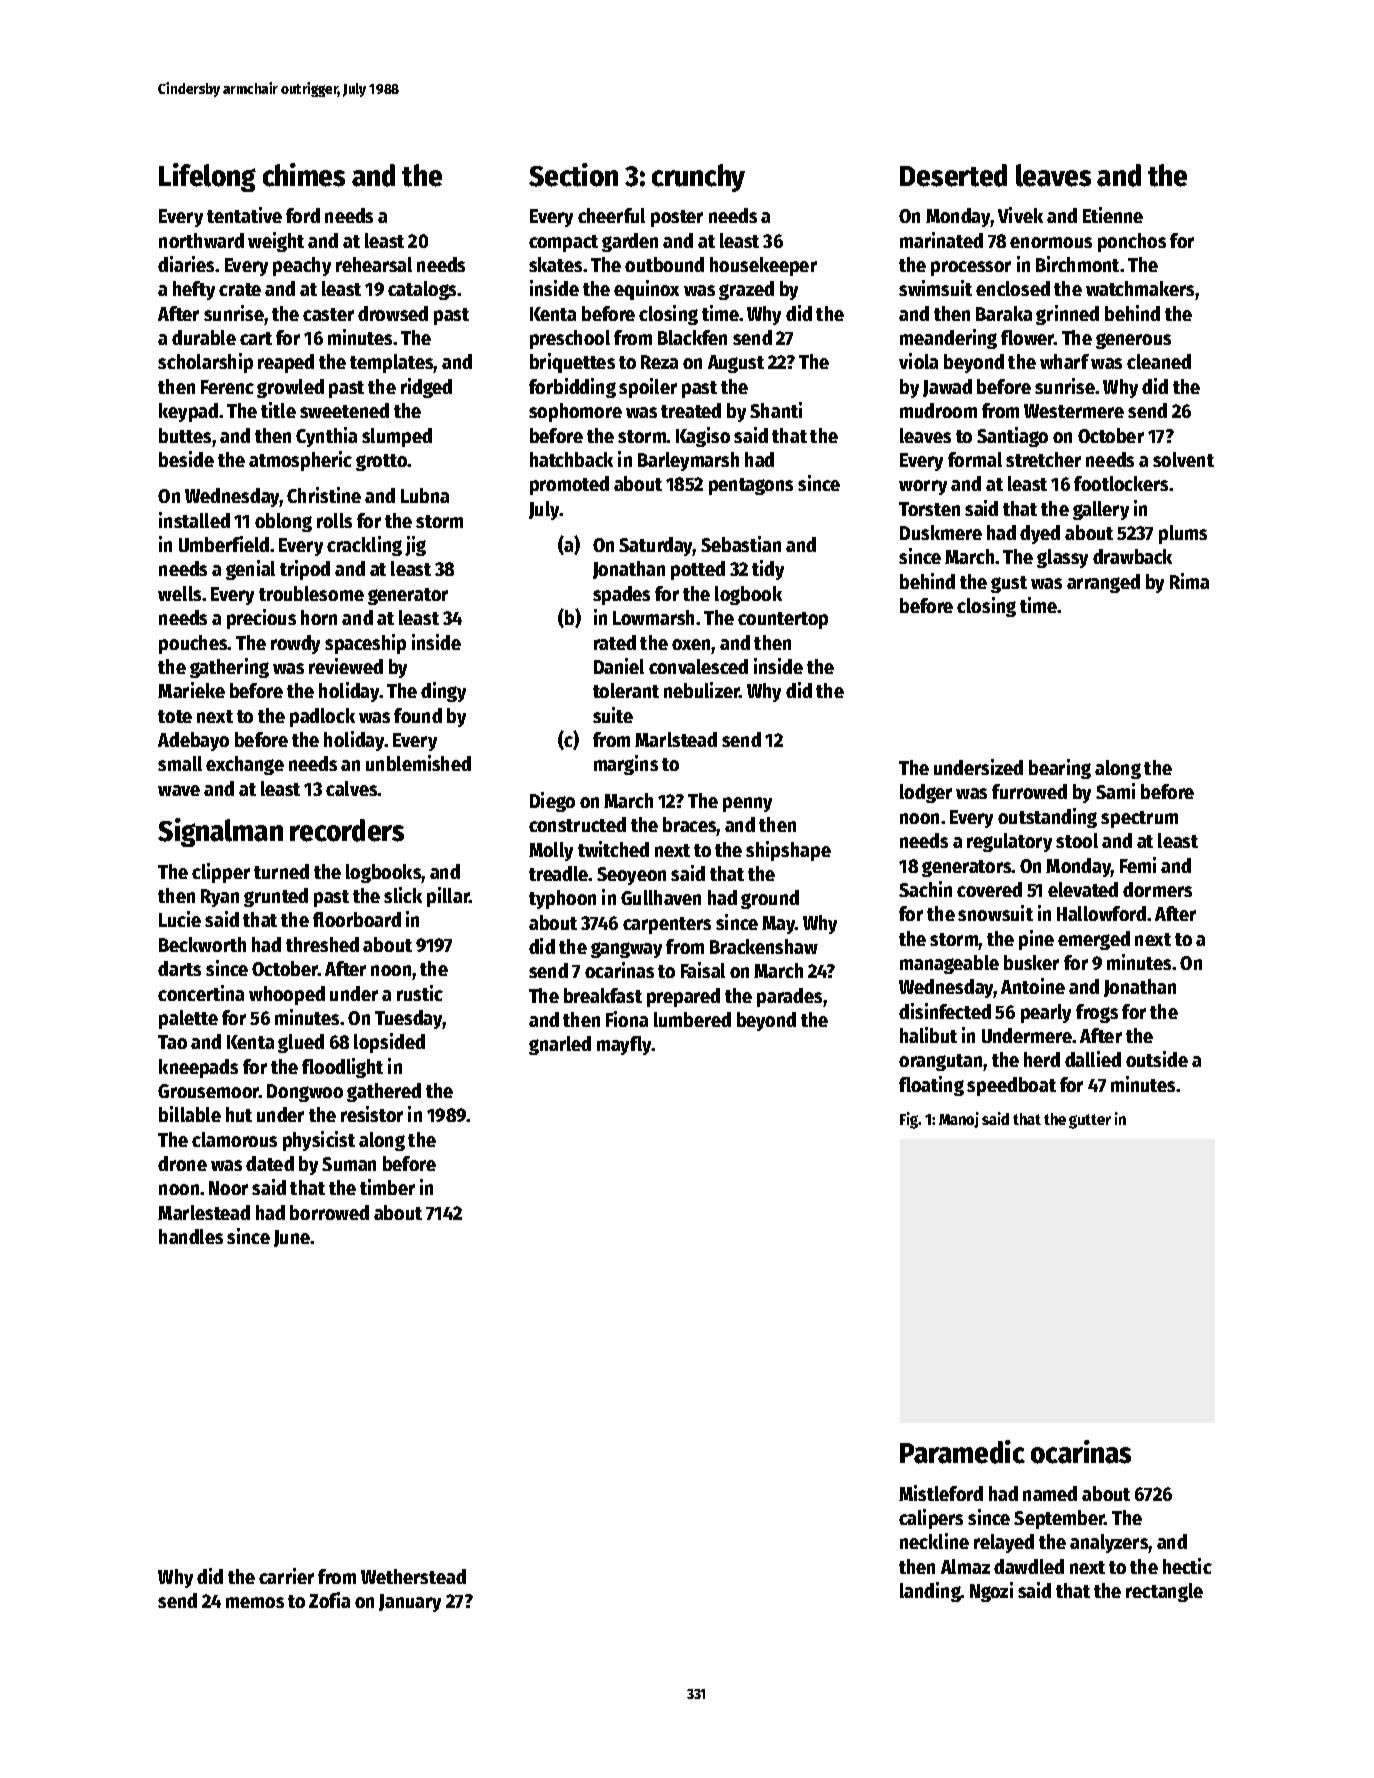 The width and height of the image is (1374, 1778). I want to click on Section, so click(573, 175).
